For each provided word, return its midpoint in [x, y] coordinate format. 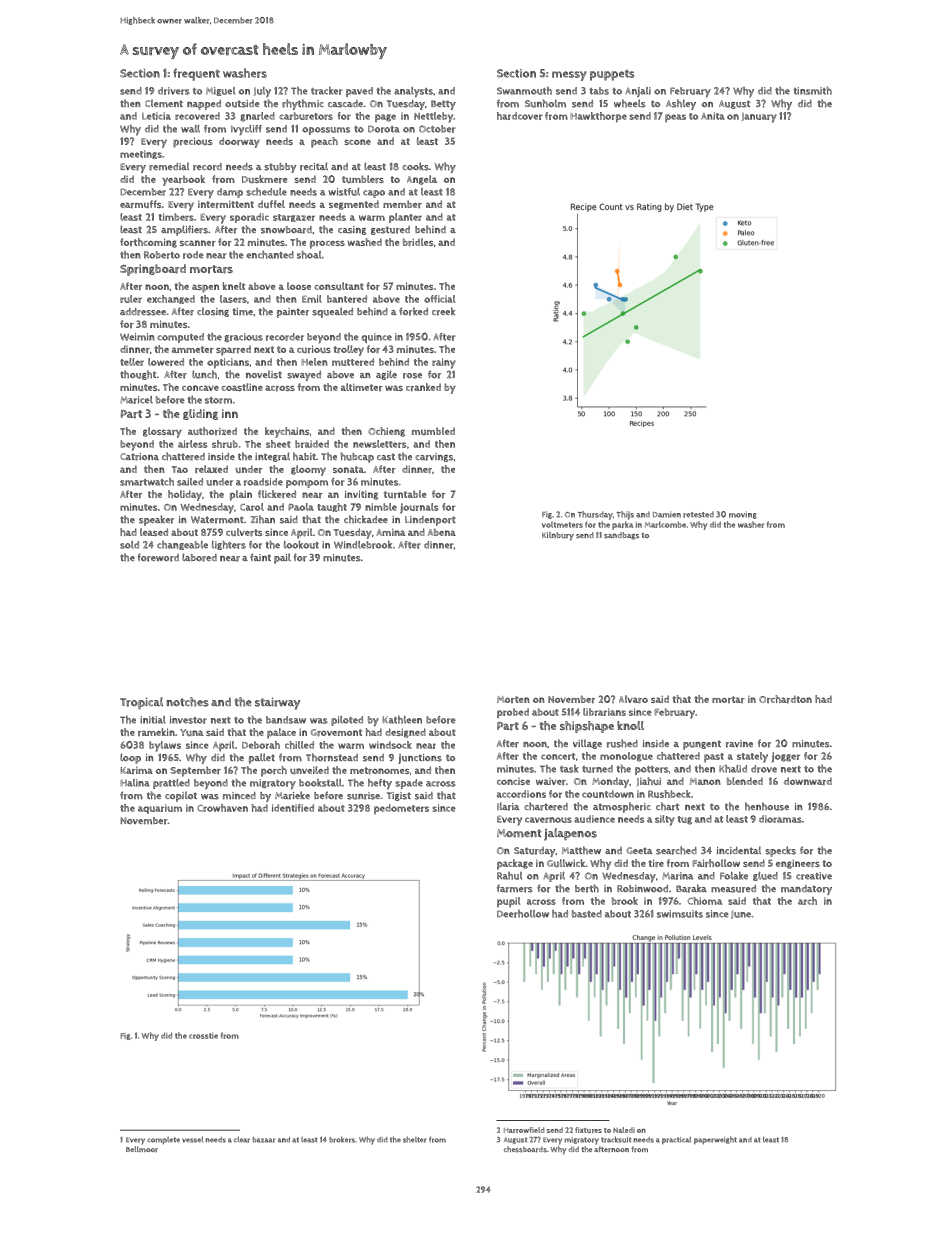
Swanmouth [524, 91]
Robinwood [642, 889]
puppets [612, 75]
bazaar [264, 1140]
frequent [196, 74]
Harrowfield [524, 1130]
